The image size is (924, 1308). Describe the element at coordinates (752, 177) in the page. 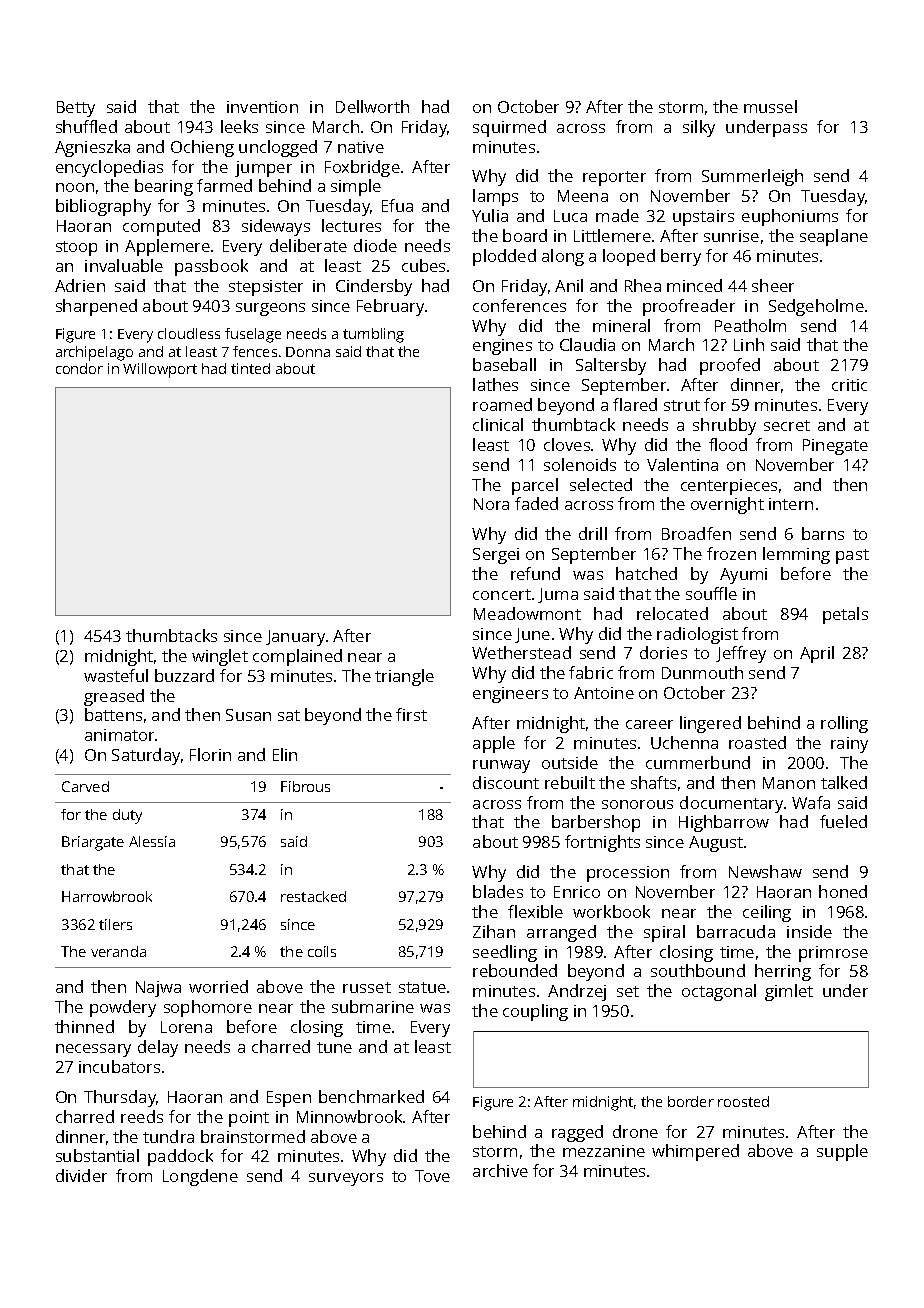

I see `Summerleigh` at that location.
